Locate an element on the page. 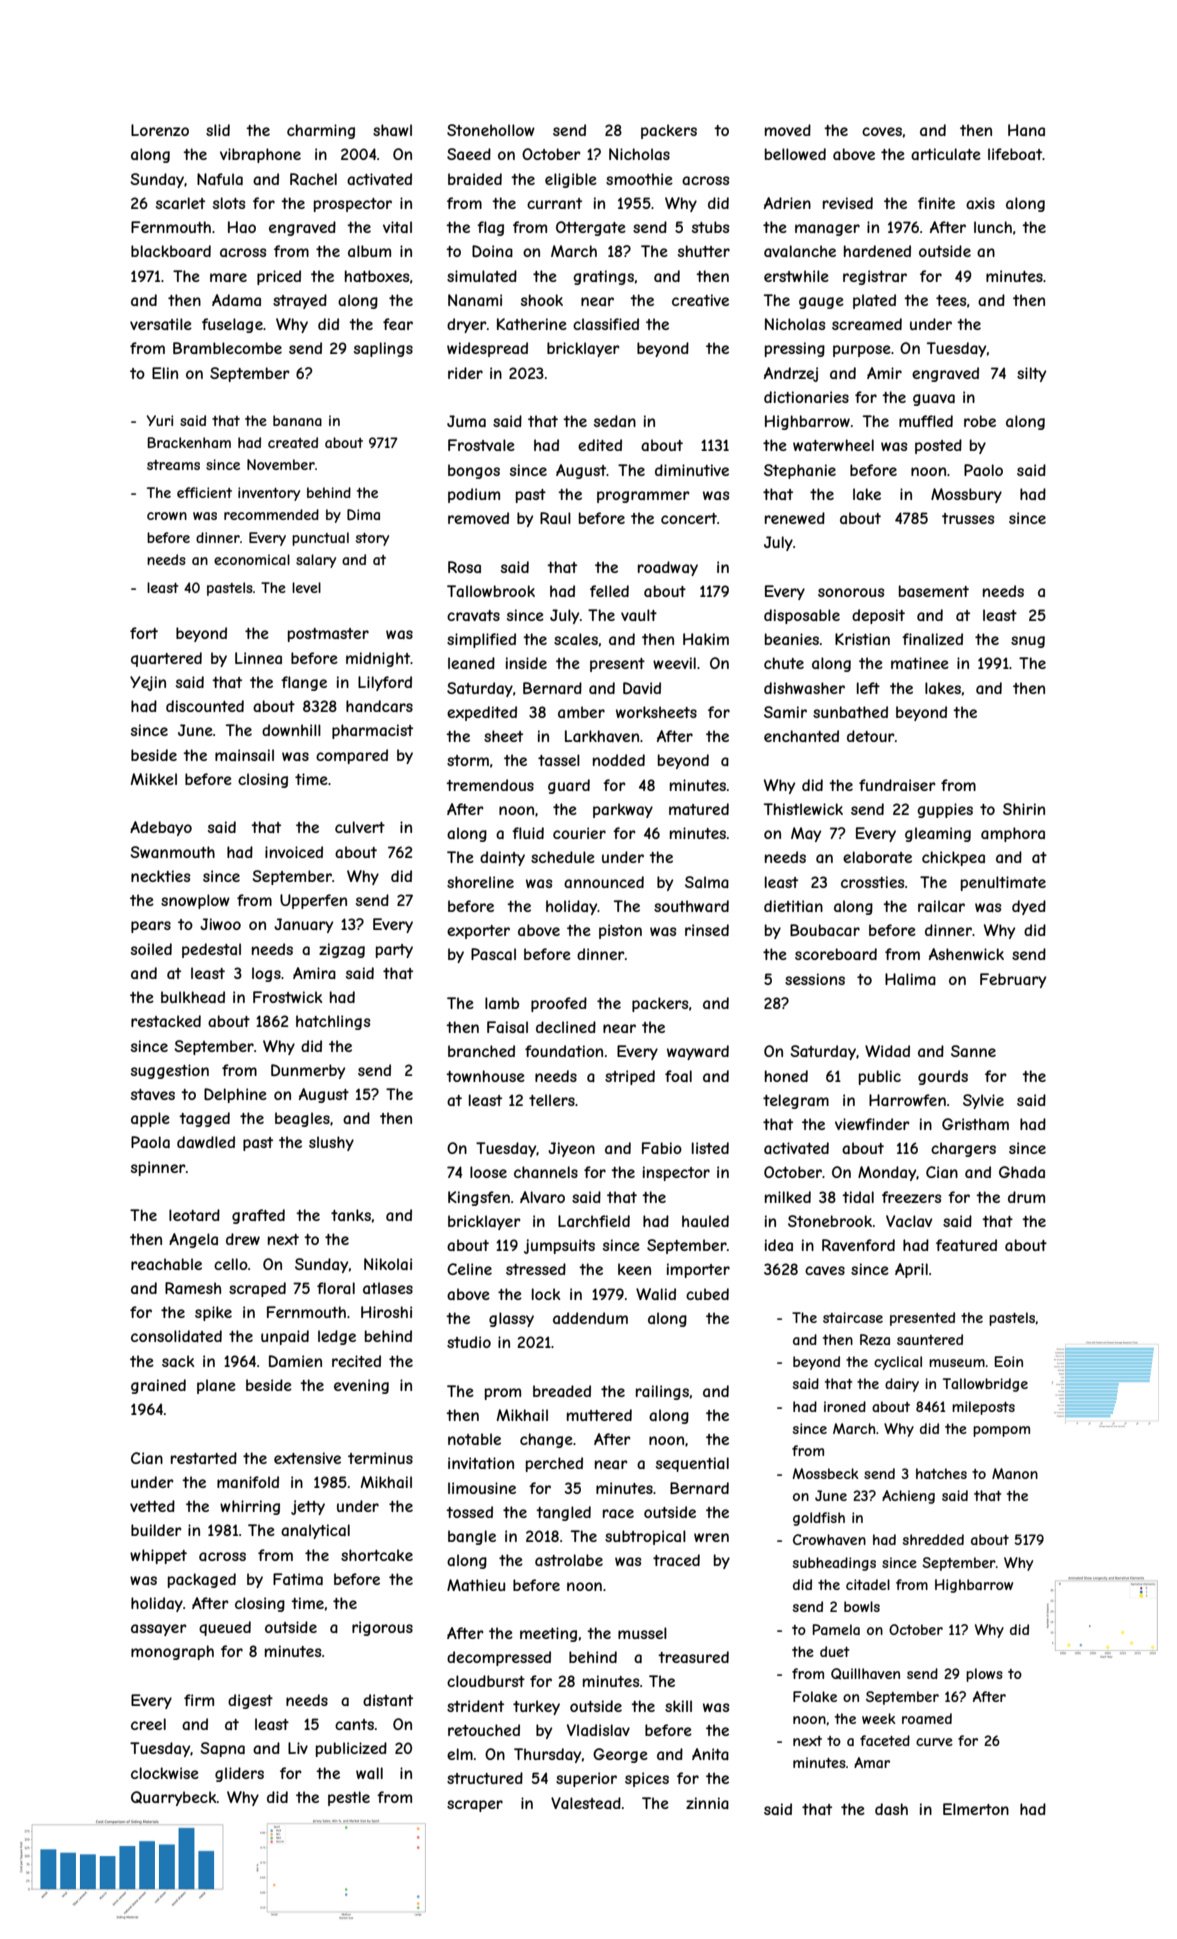 Image resolution: width=1177 pixels, height=1939 pixels. Vaclav is located at coordinates (909, 1221).
